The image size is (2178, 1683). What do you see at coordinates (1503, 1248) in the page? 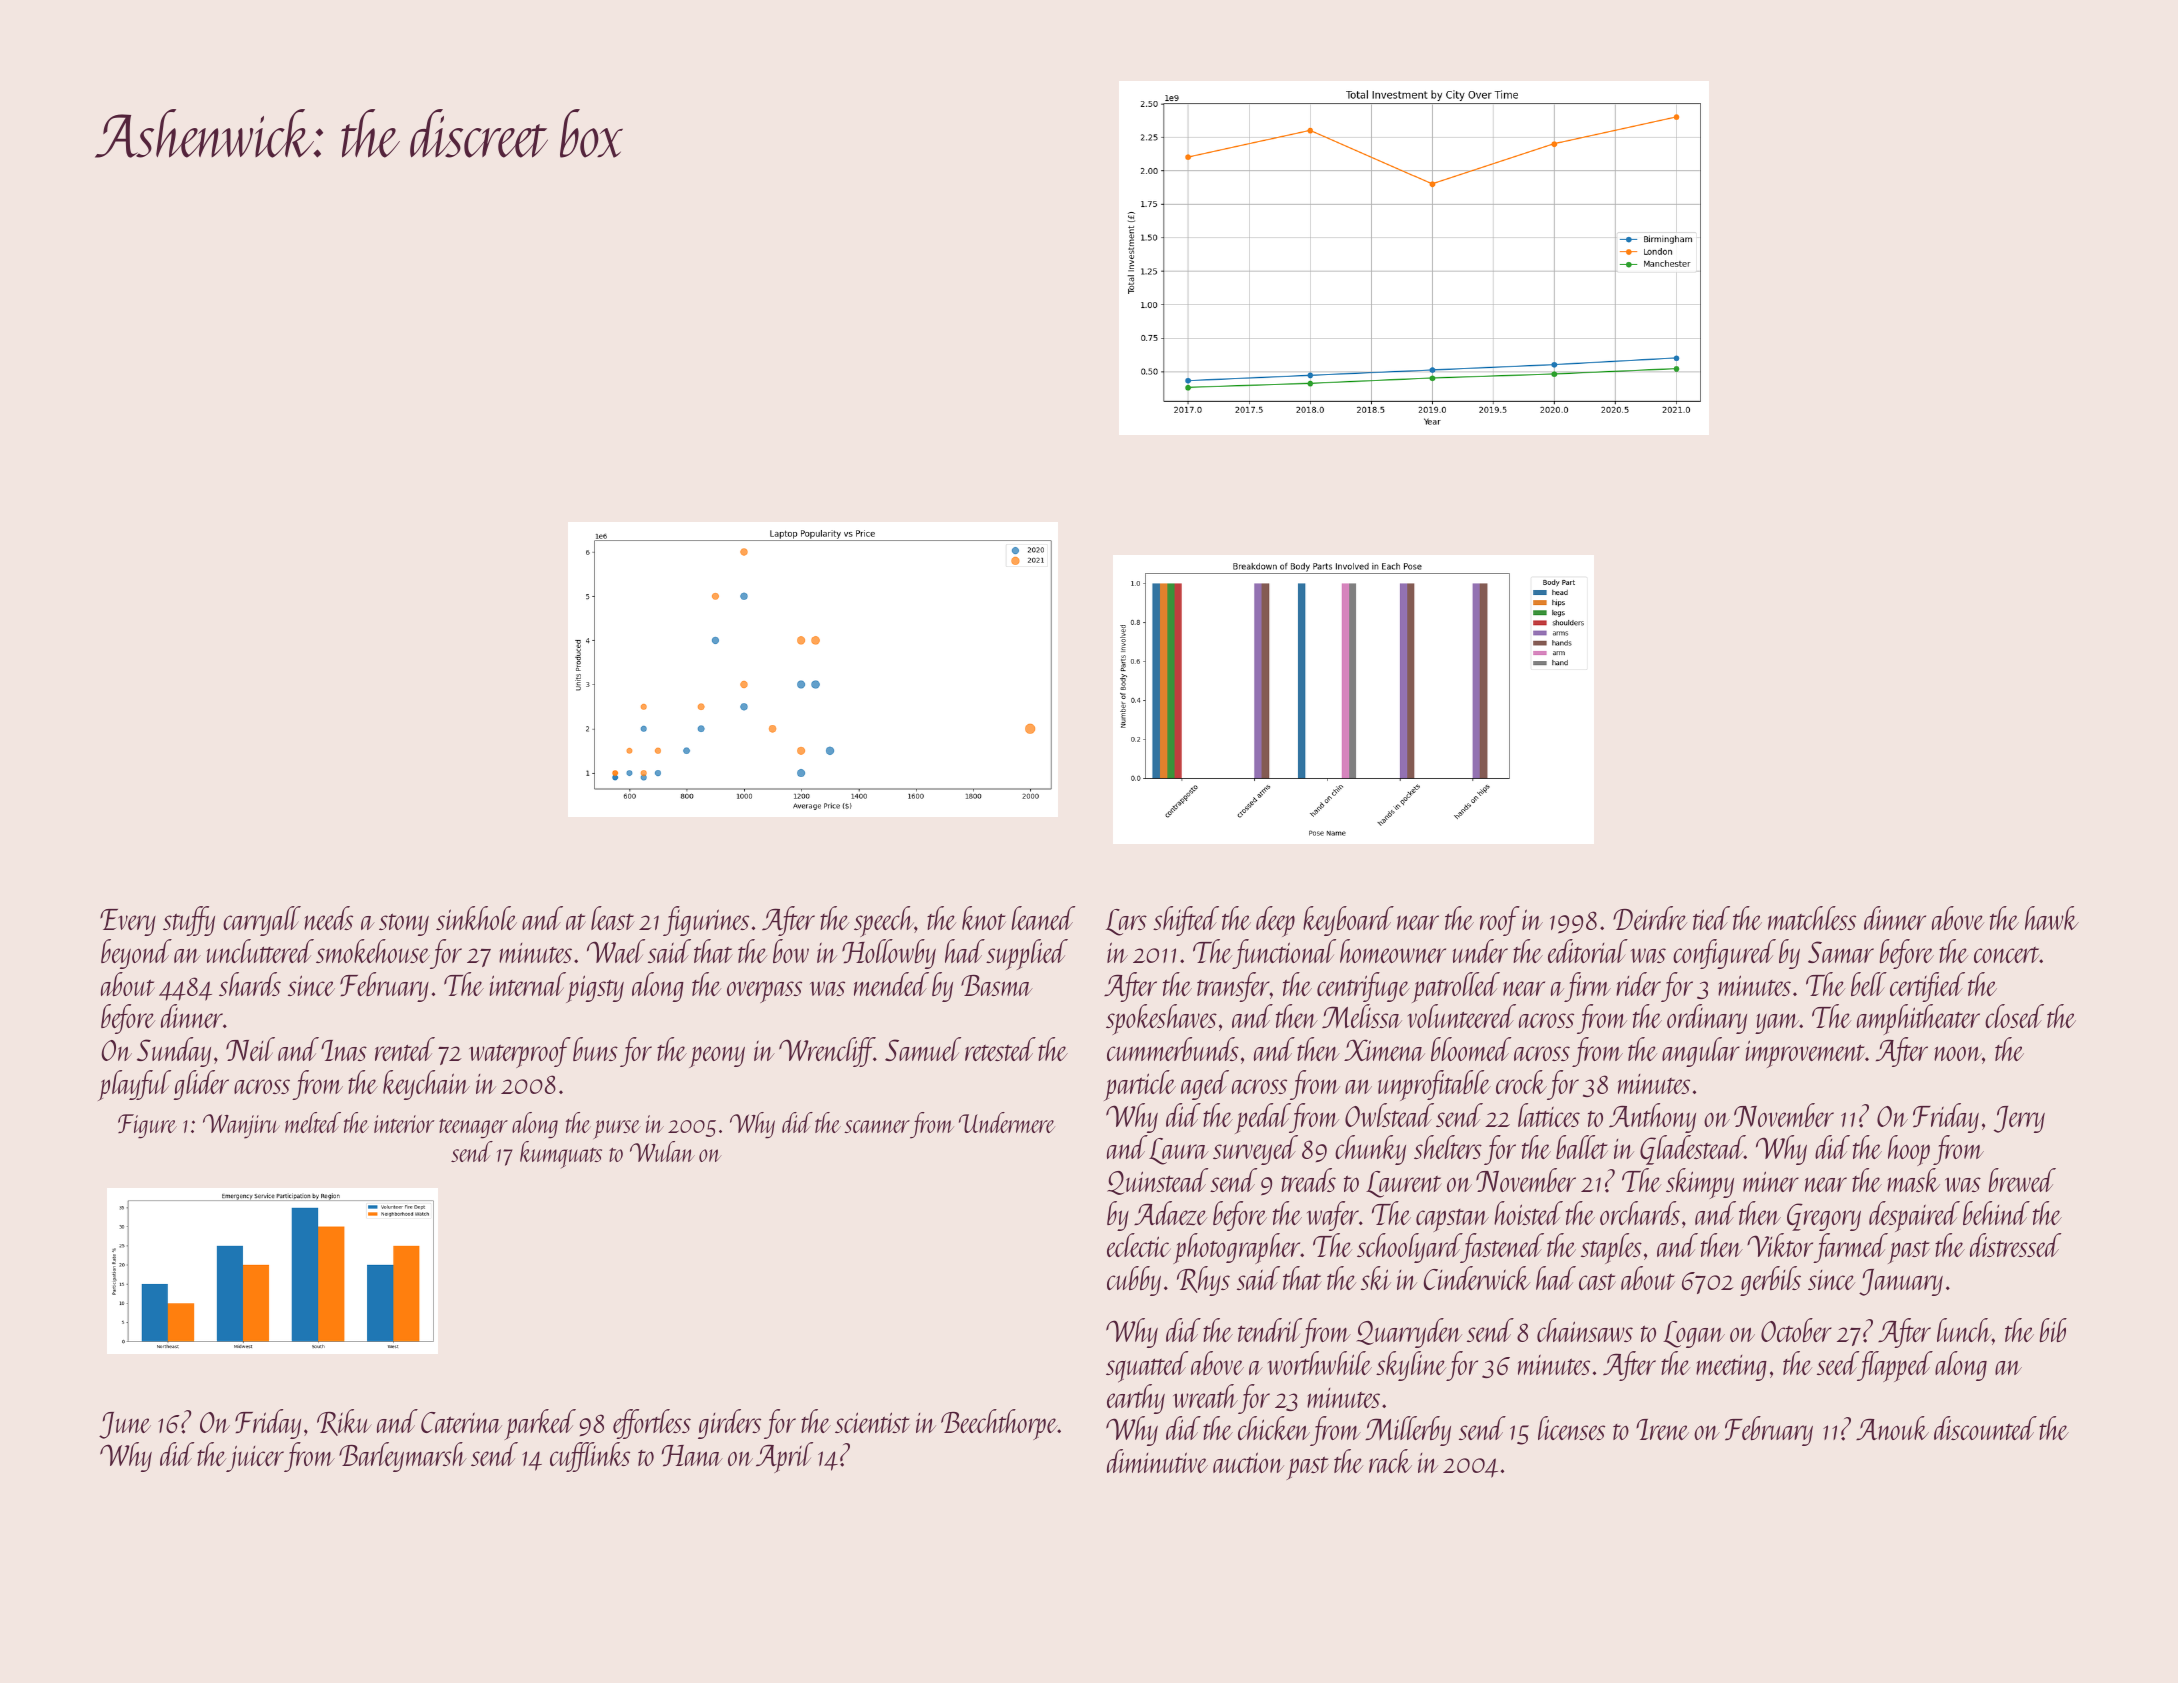
I see `fastened` at bounding box center [1503, 1248].
